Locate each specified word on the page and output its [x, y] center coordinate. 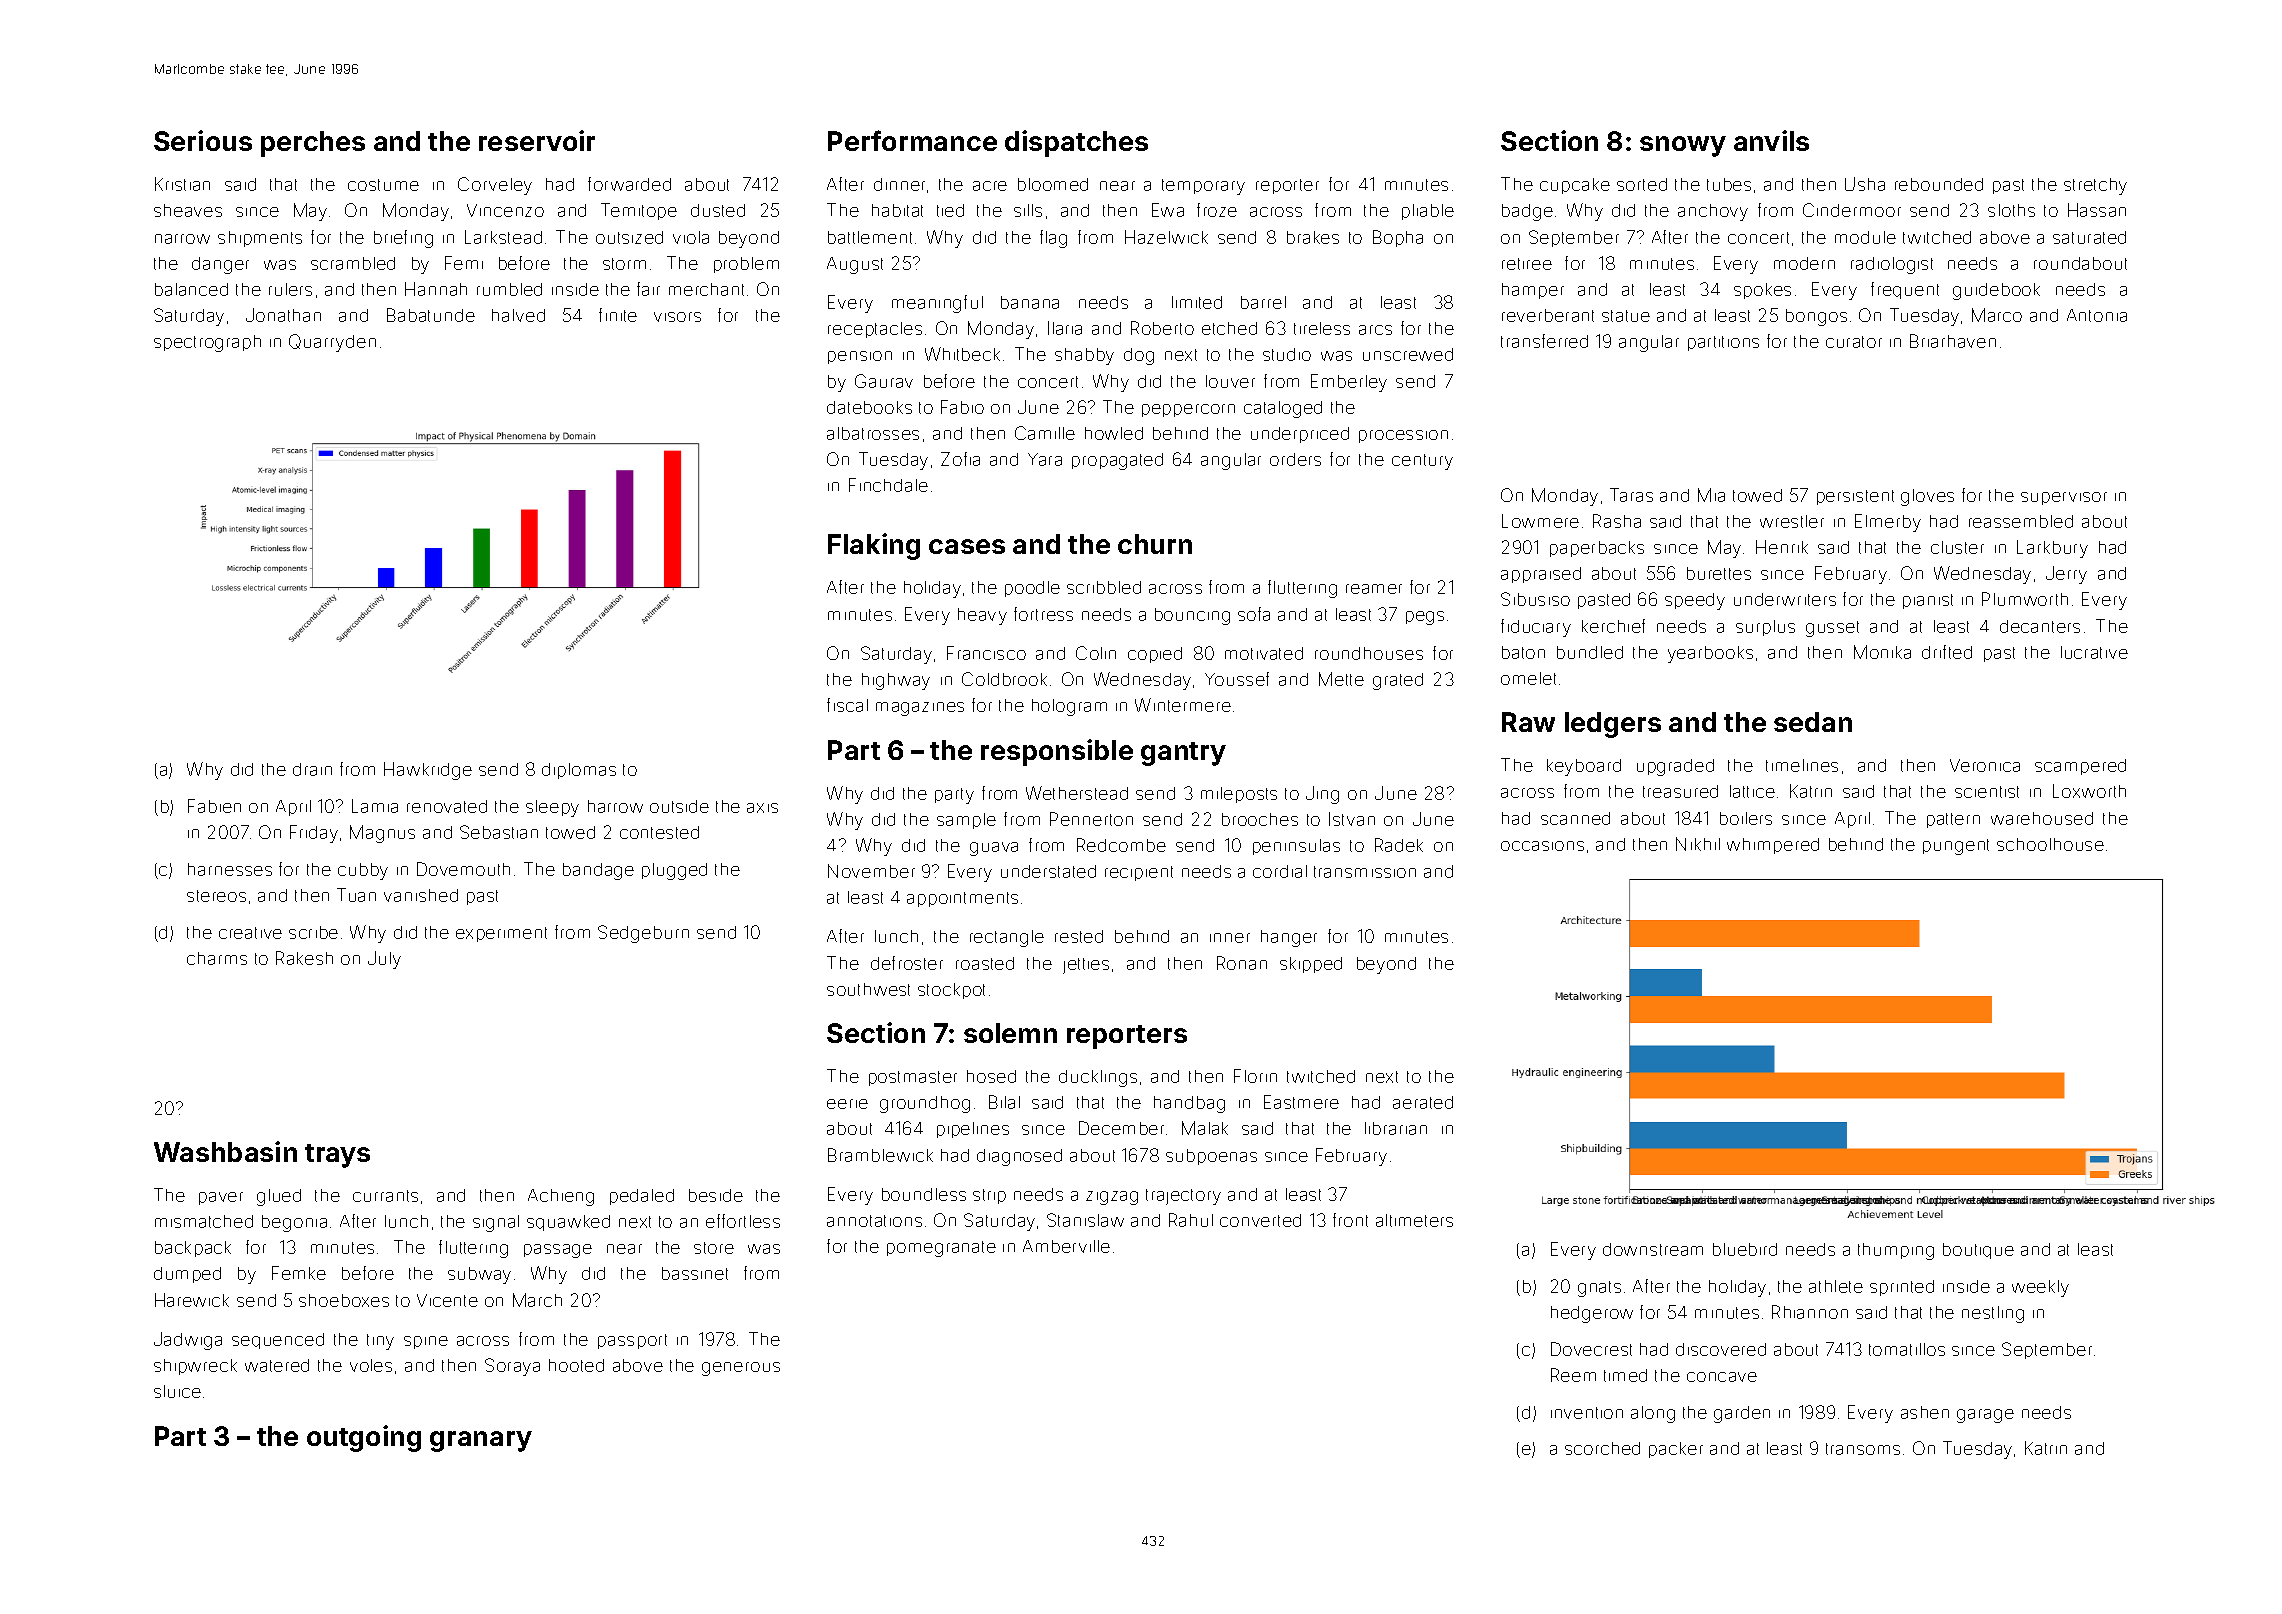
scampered [2080, 767]
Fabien [214, 806]
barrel [1263, 302]
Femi [464, 263]
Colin [1096, 653]
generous [741, 1369]
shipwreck [195, 1367]
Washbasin [225, 1151]
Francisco [986, 653]
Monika [1882, 652]
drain [312, 769]
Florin [1255, 1076]
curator [1854, 342]
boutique [1978, 1251]
